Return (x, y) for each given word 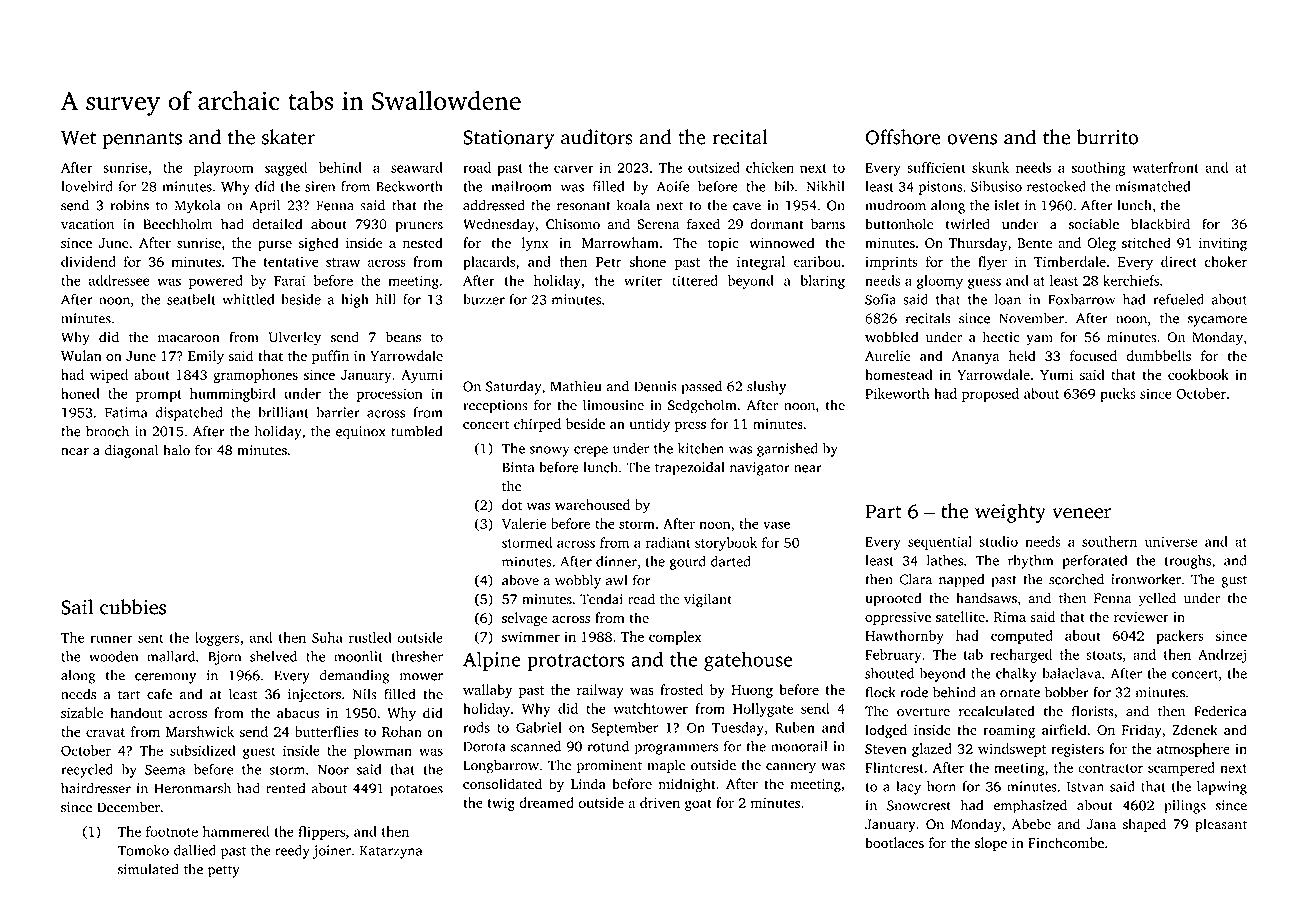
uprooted (893, 599)
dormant (777, 224)
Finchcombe (1066, 842)
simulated (148, 869)
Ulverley (295, 338)
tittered (695, 280)
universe (1171, 541)
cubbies (133, 607)
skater (288, 137)
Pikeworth (897, 393)
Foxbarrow (1081, 299)
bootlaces (894, 842)
